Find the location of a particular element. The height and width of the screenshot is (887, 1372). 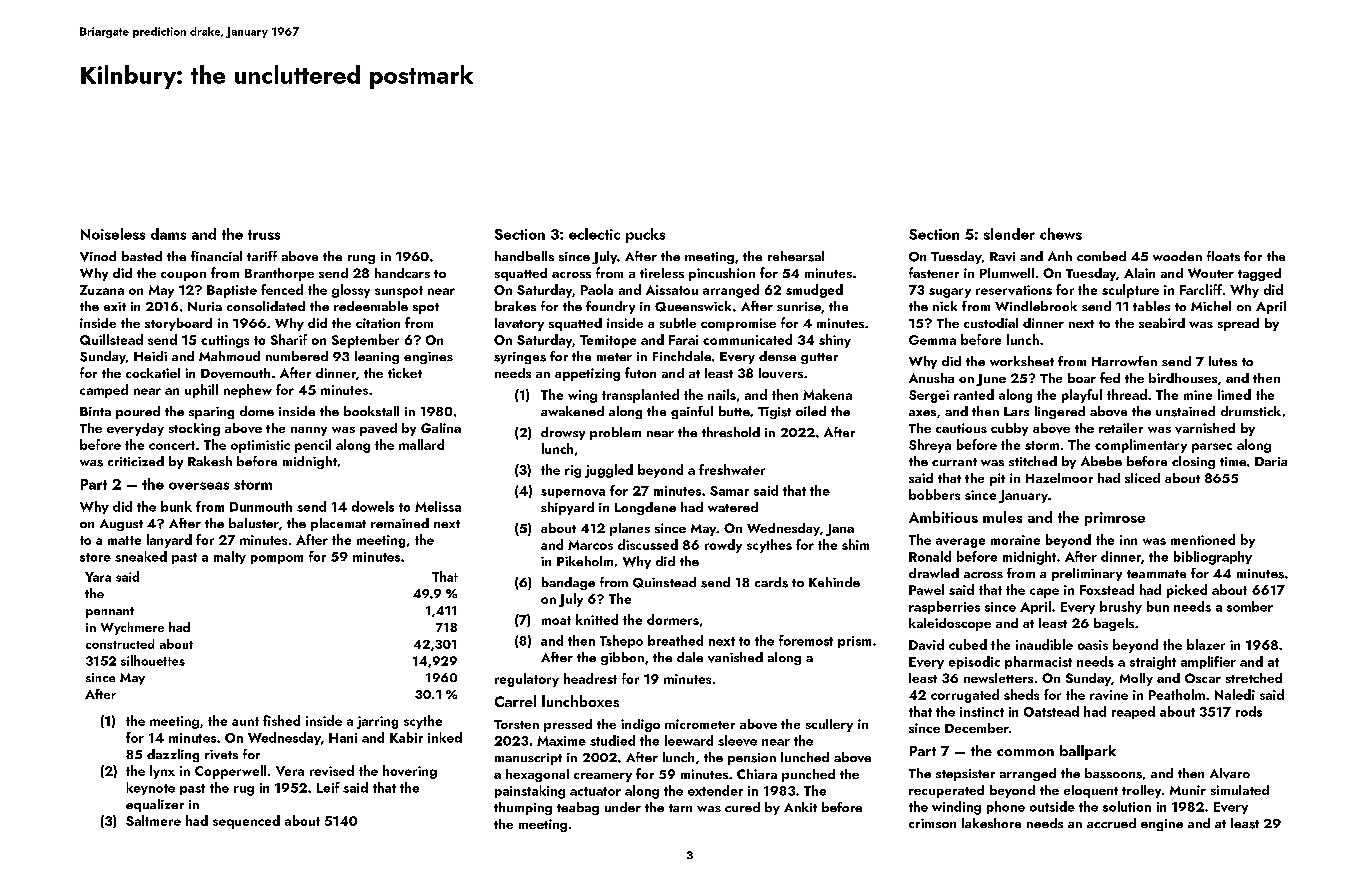

truss is located at coordinates (264, 235).
